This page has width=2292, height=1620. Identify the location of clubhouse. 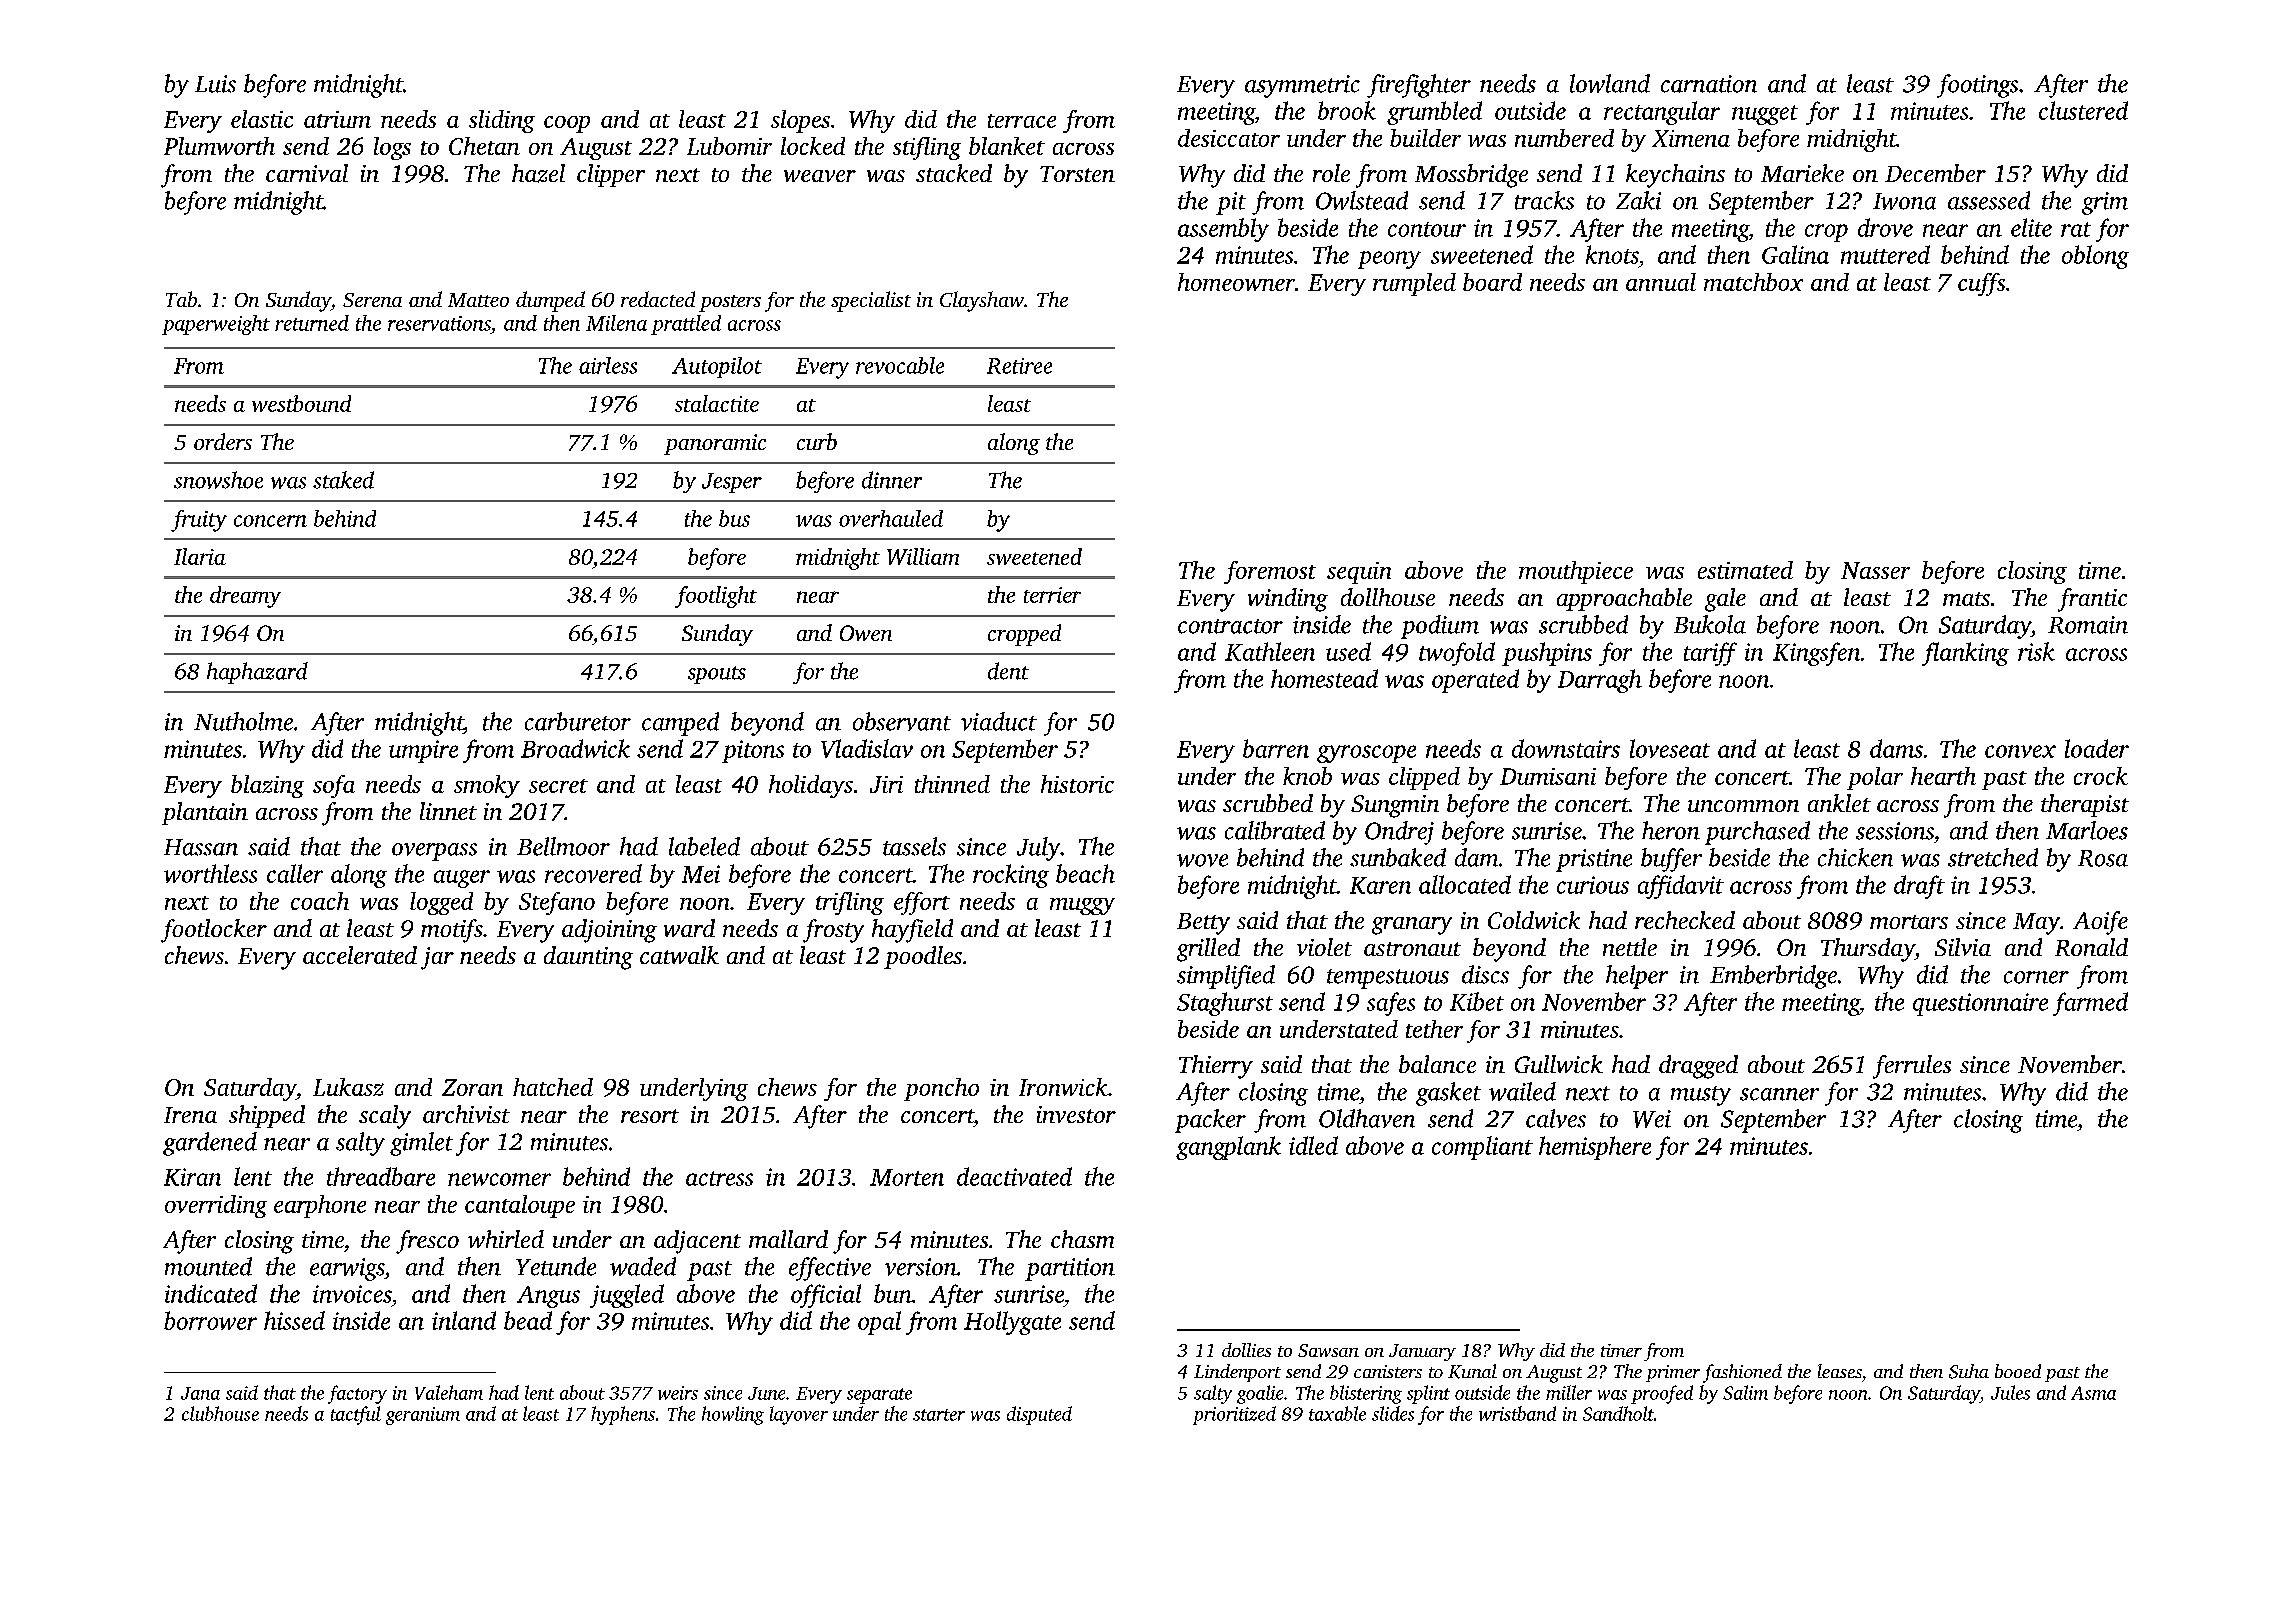
(220, 1413).
